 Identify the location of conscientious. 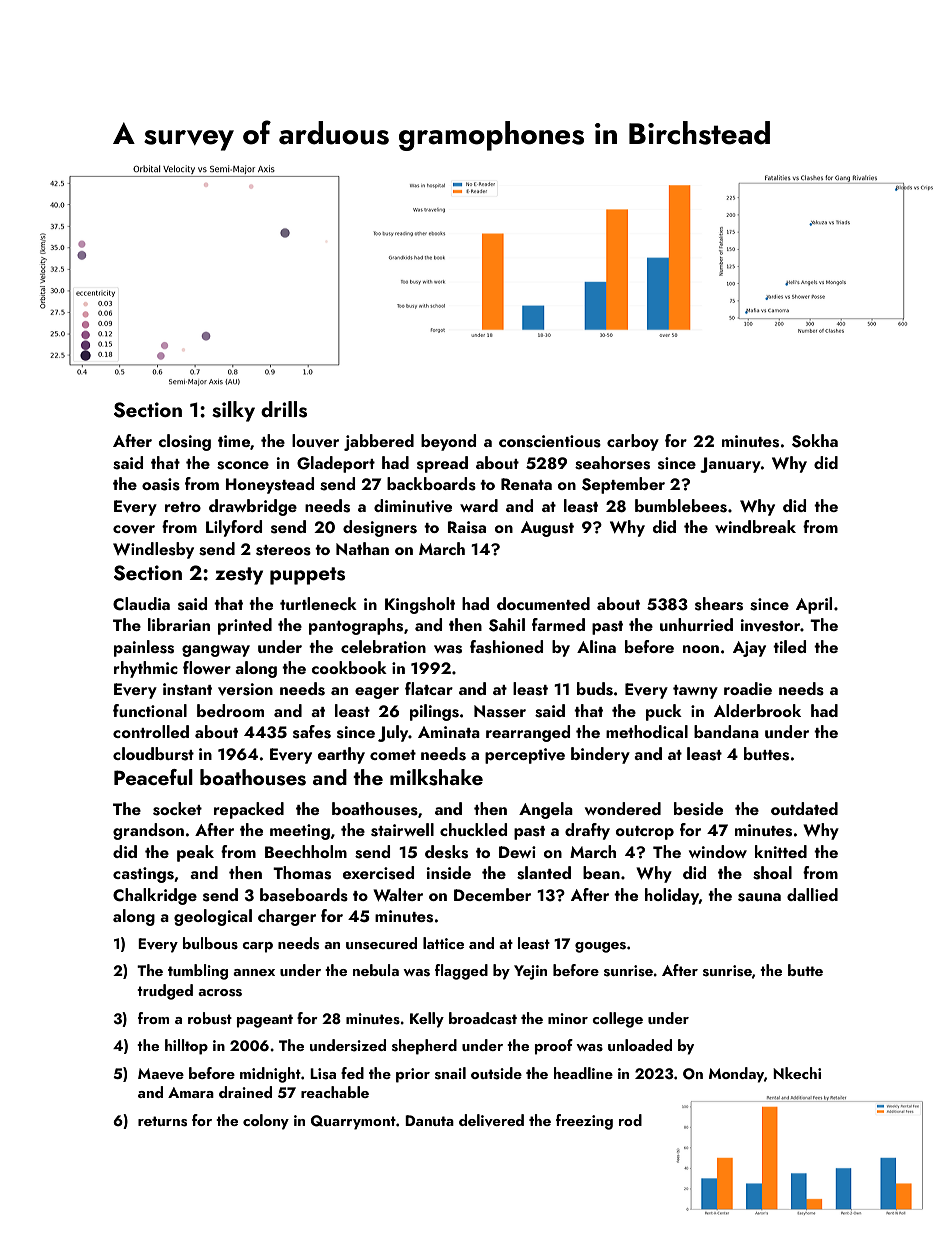
(550, 441).
